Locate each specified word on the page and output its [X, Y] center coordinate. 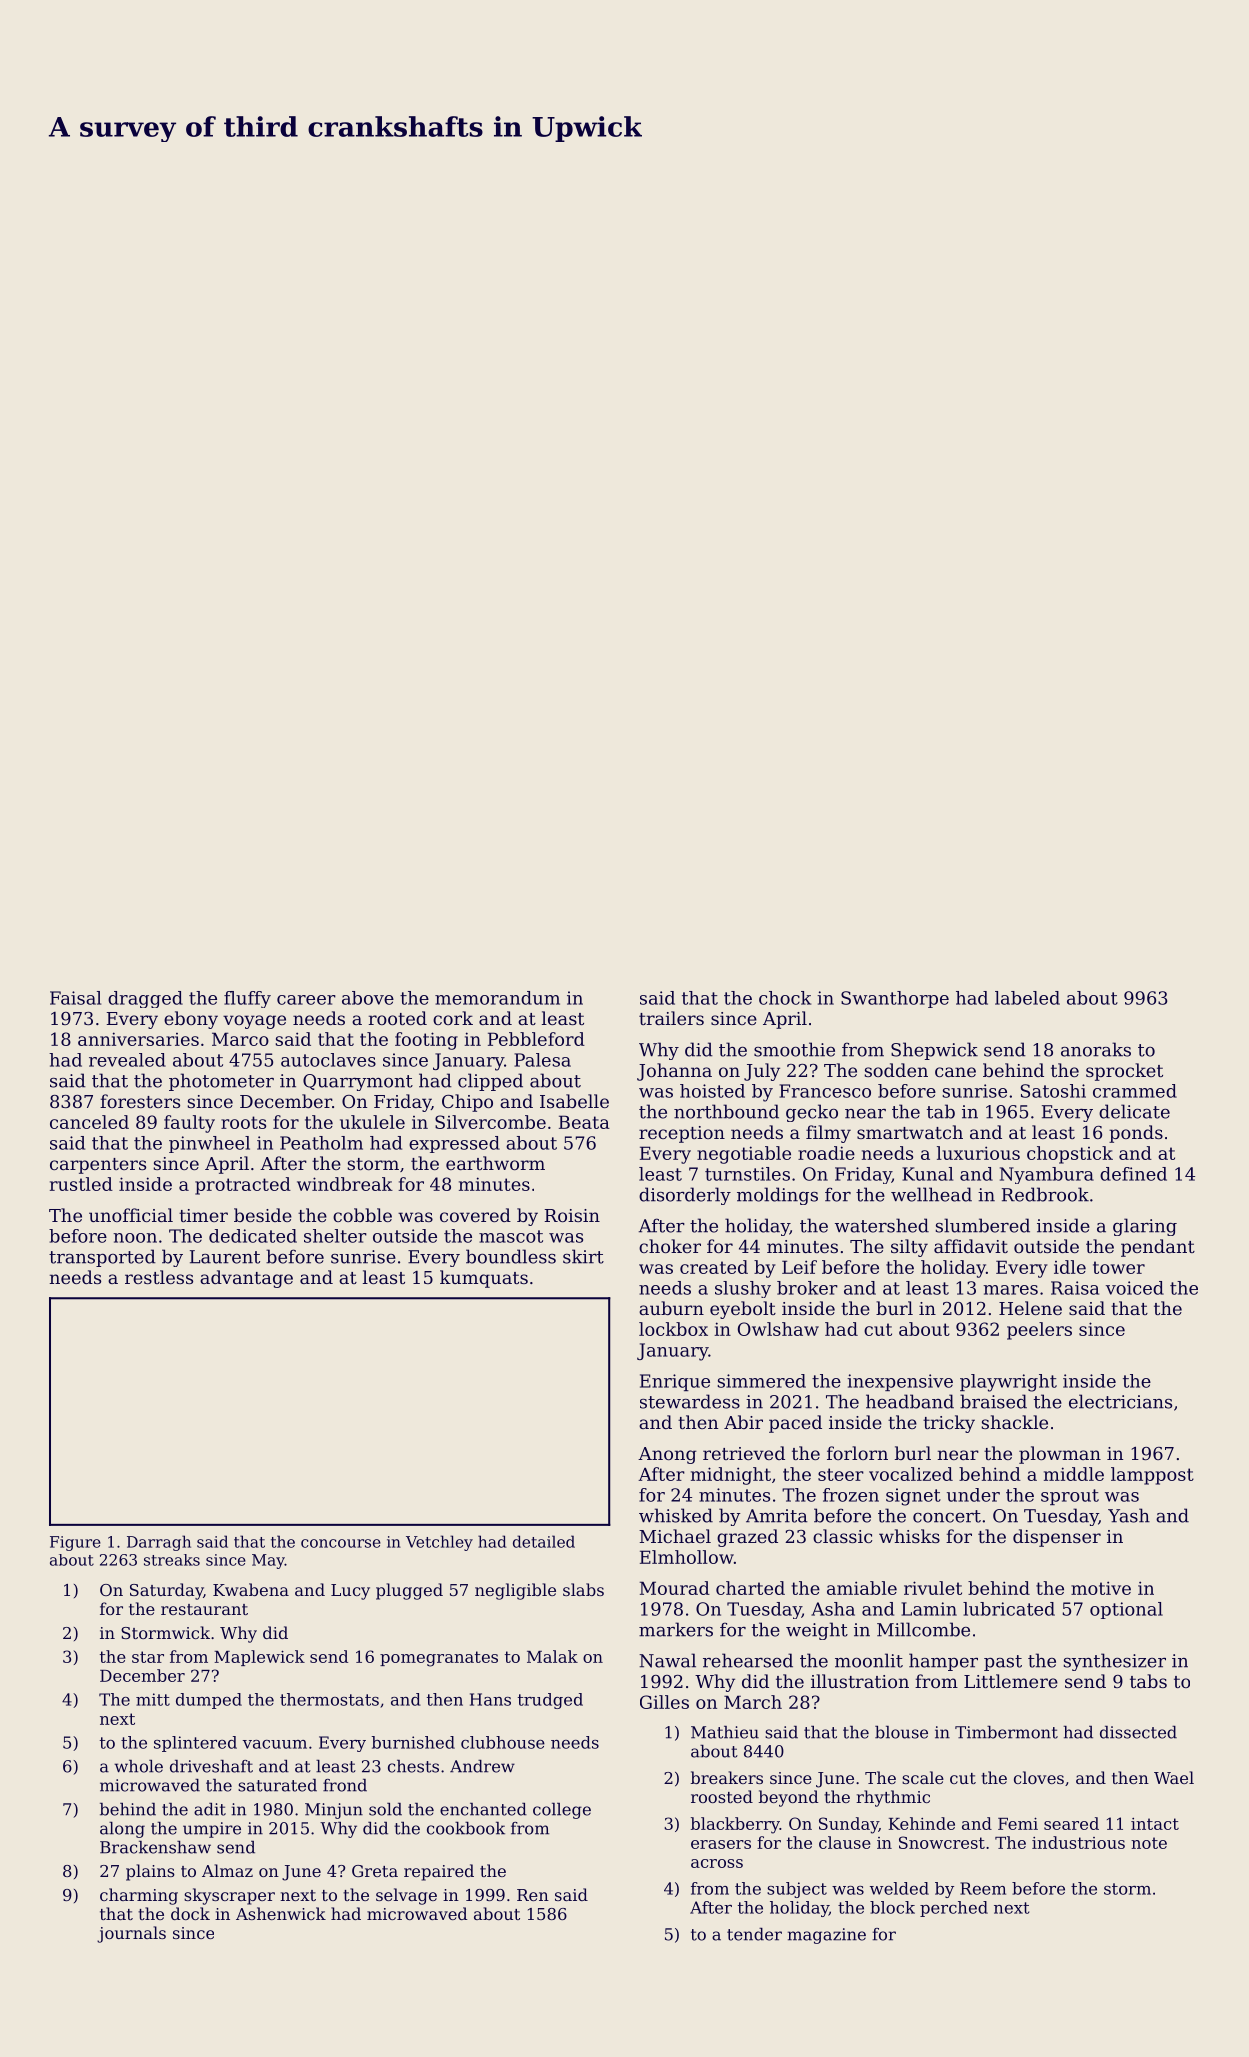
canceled [89, 1122]
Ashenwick [281, 1913]
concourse [341, 1543]
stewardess [690, 1401]
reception [682, 1134]
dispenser [1057, 1538]
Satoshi [1053, 1091]
